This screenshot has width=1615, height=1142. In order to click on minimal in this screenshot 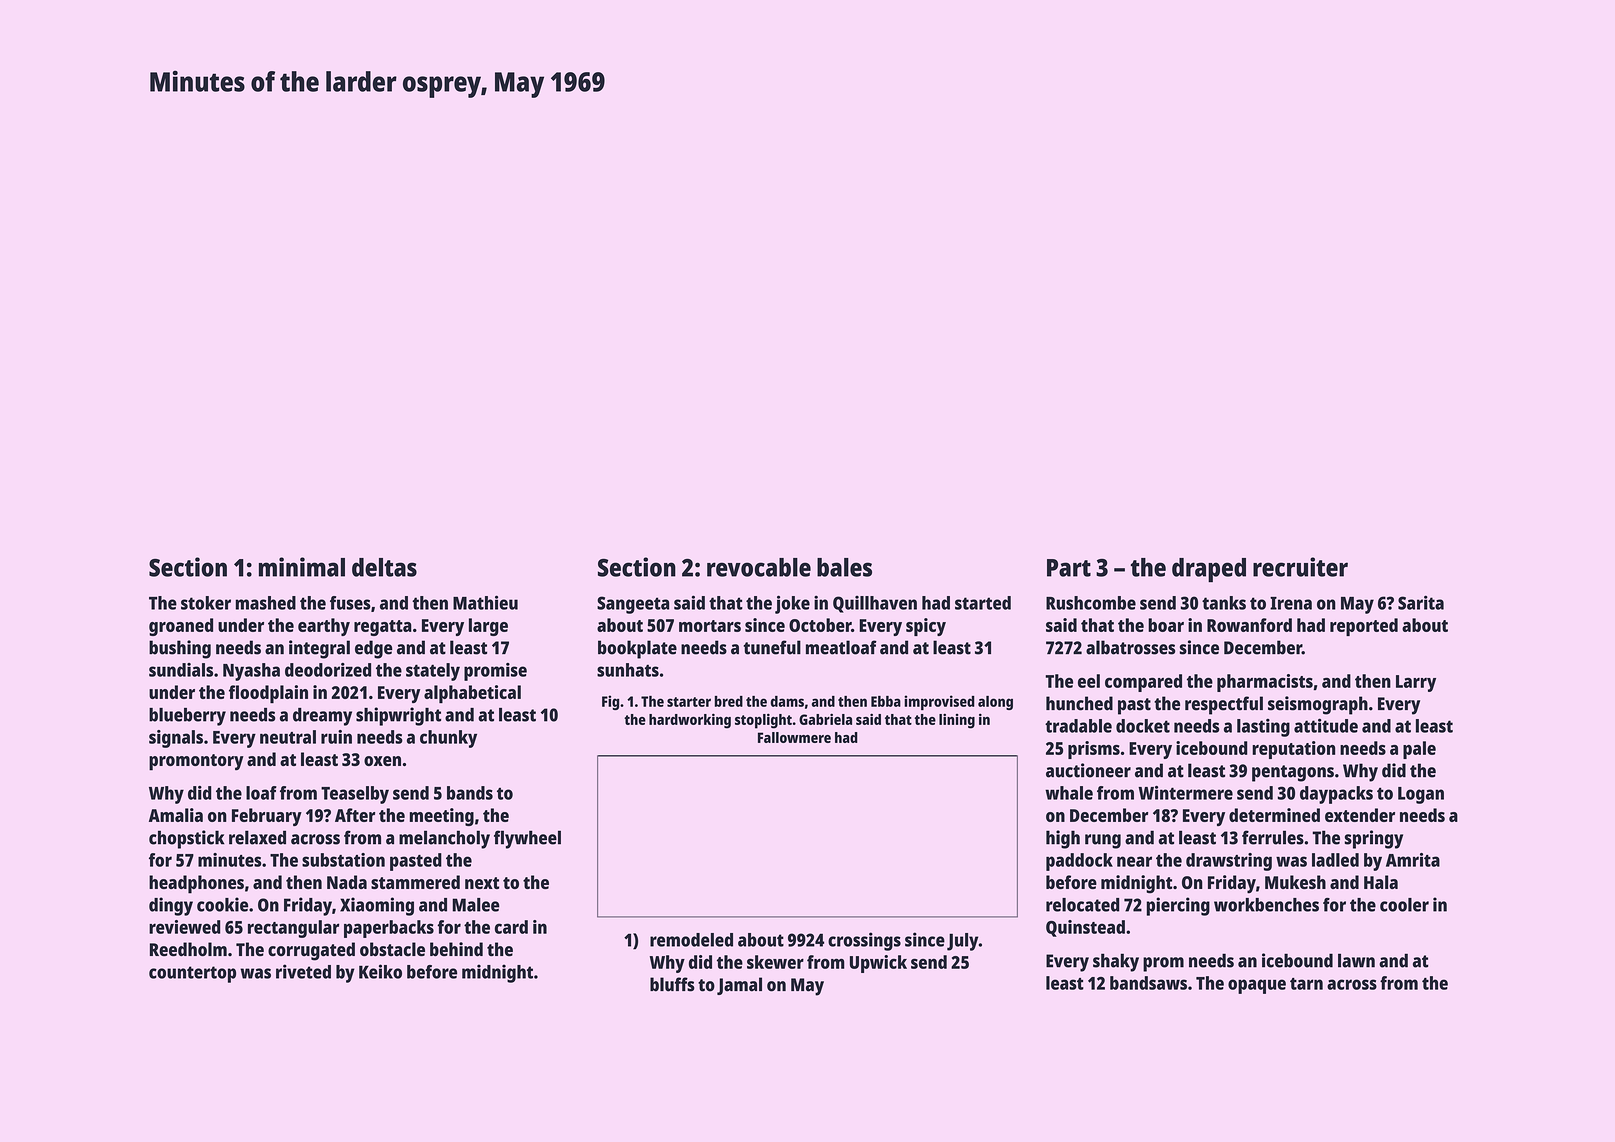, I will do `click(302, 567)`.
